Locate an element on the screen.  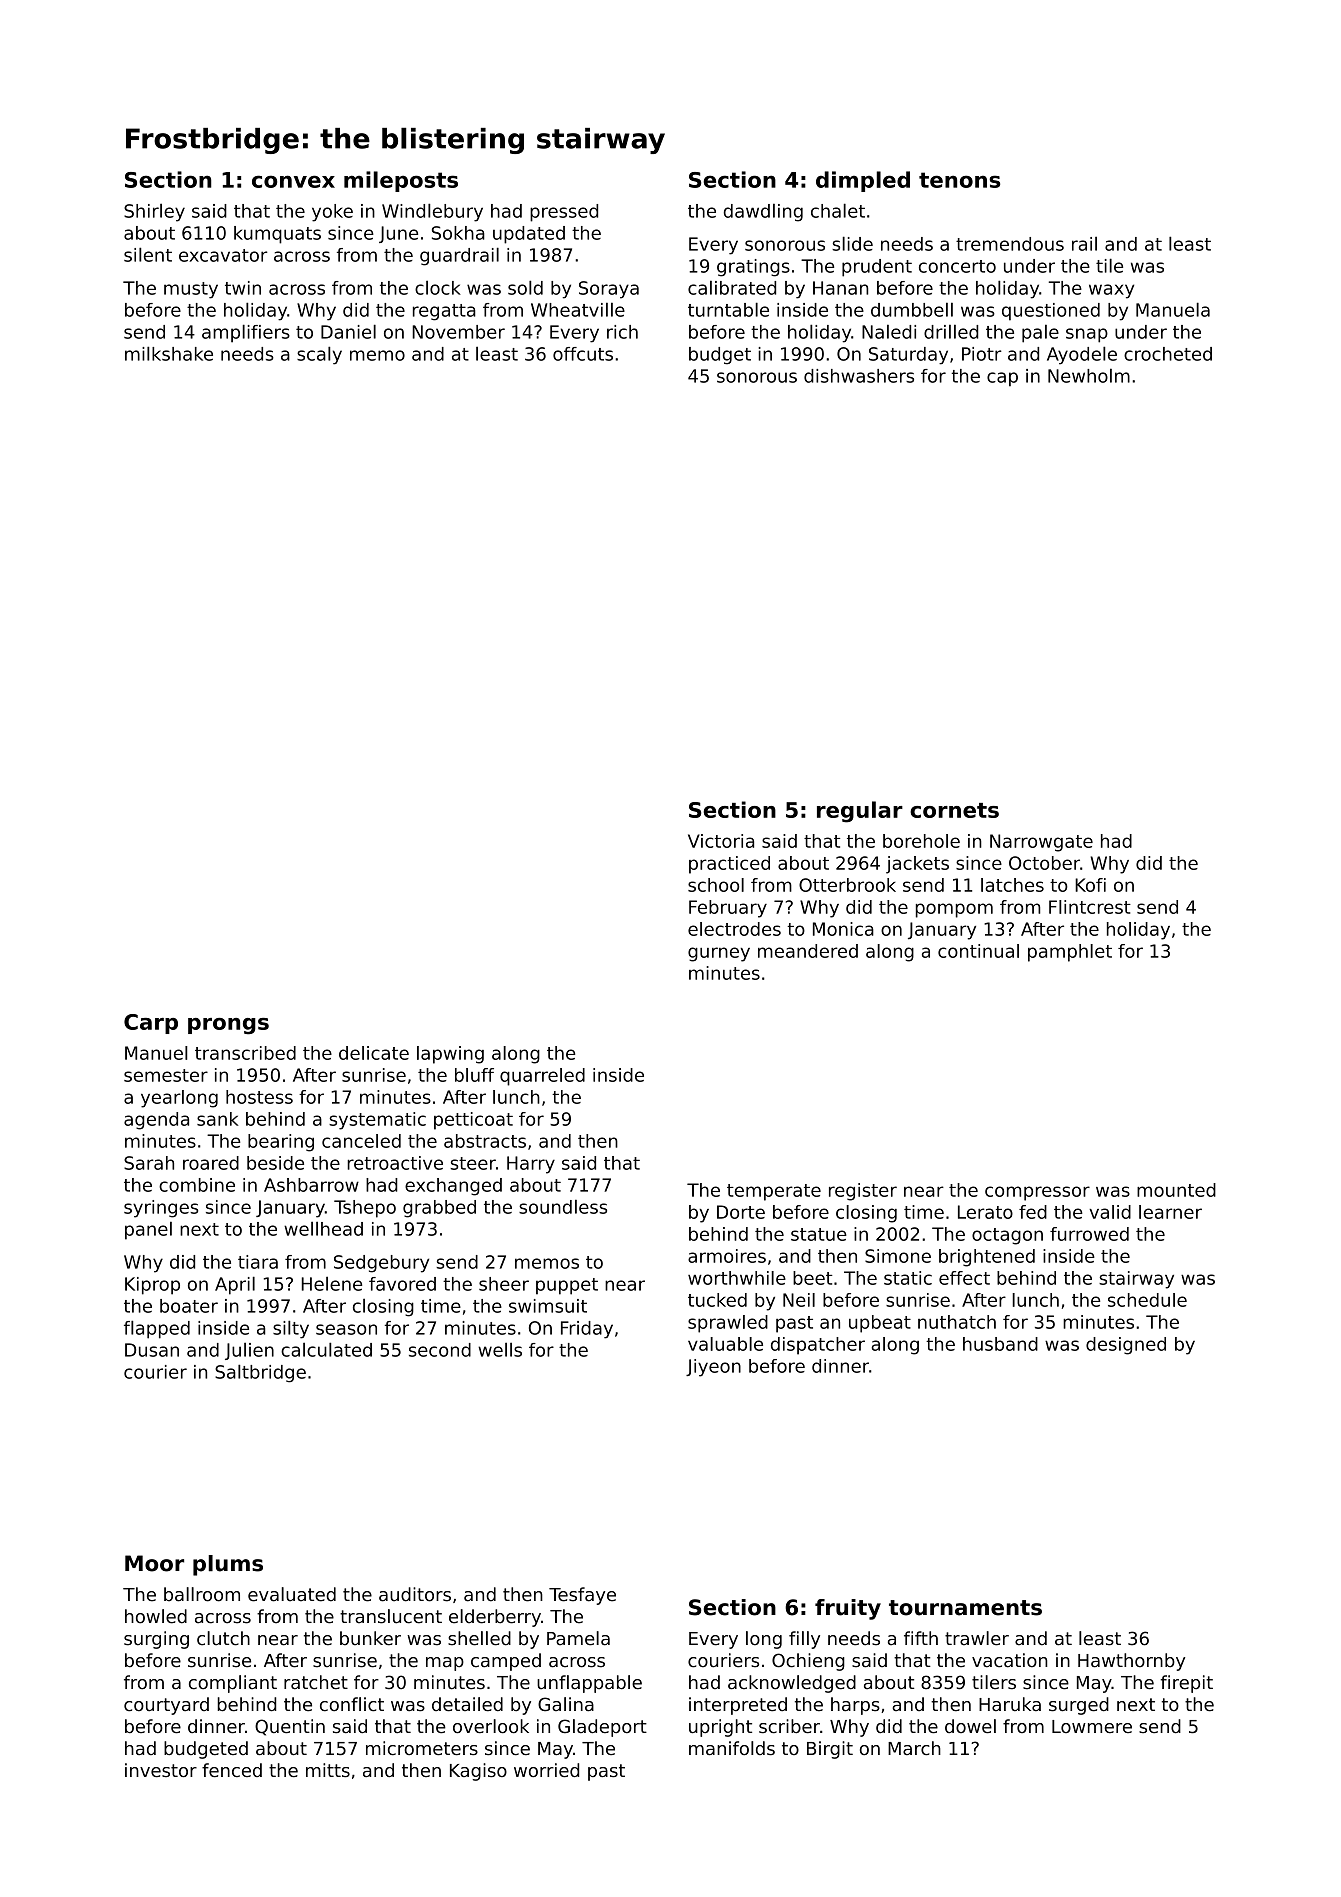
milkshake is located at coordinates (169, 353).
